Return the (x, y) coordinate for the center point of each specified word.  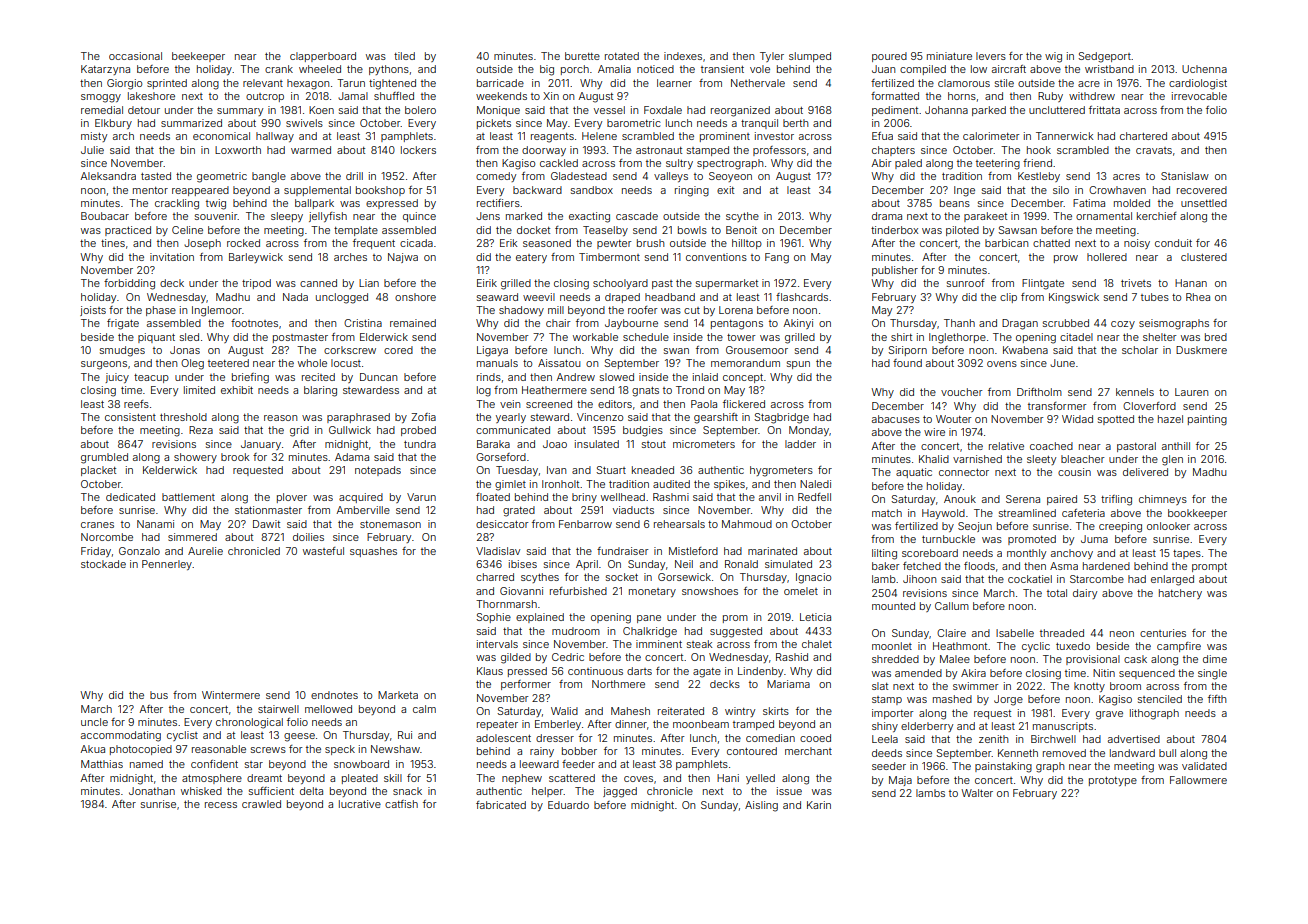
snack (407, 791)
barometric (634, 123)
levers (991, 56)
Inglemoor (217, 311)
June (1062, 363)
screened (549, 404)
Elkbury (113, 124)
